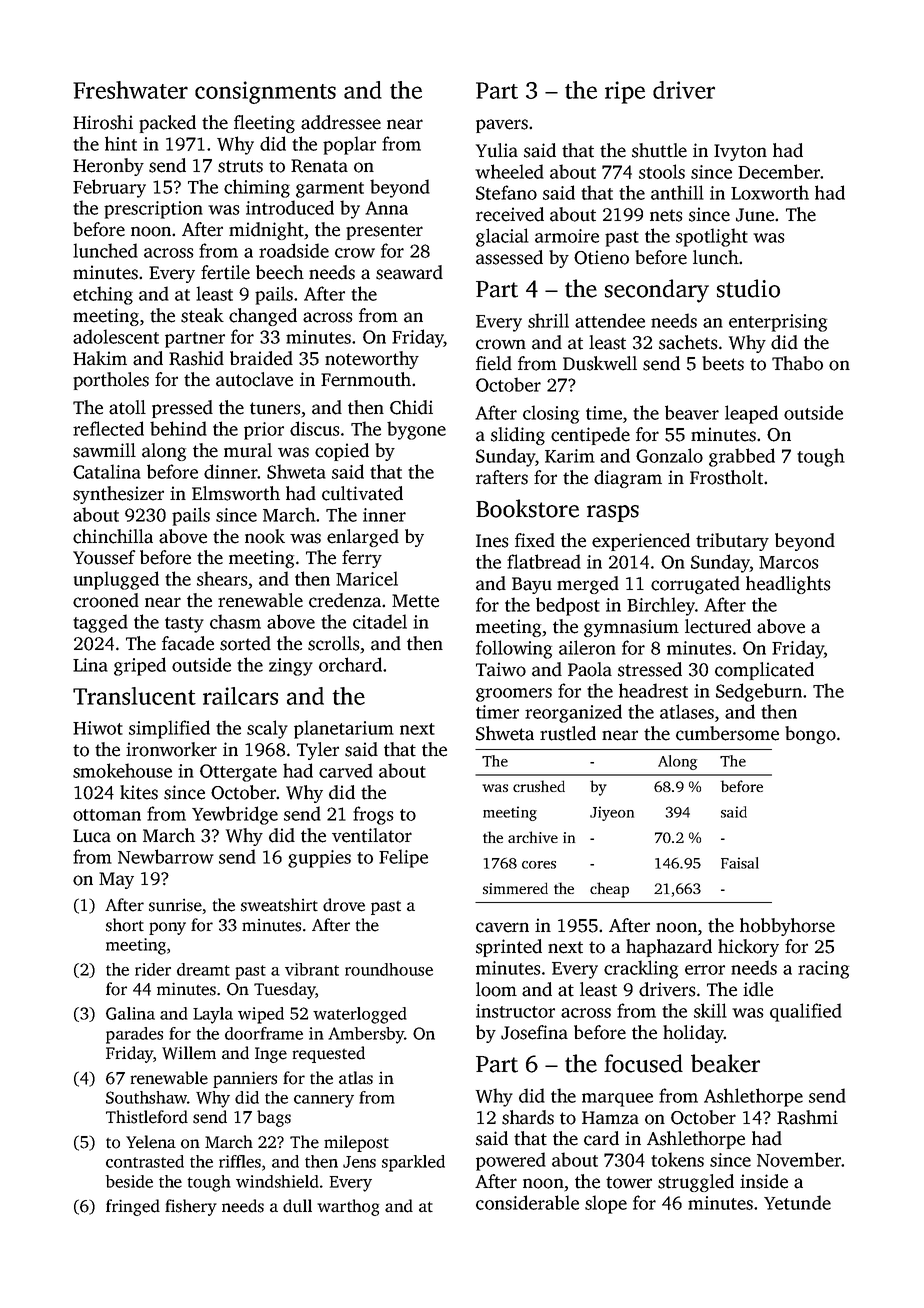  I want to click on warthog, so click(348, 1207).
